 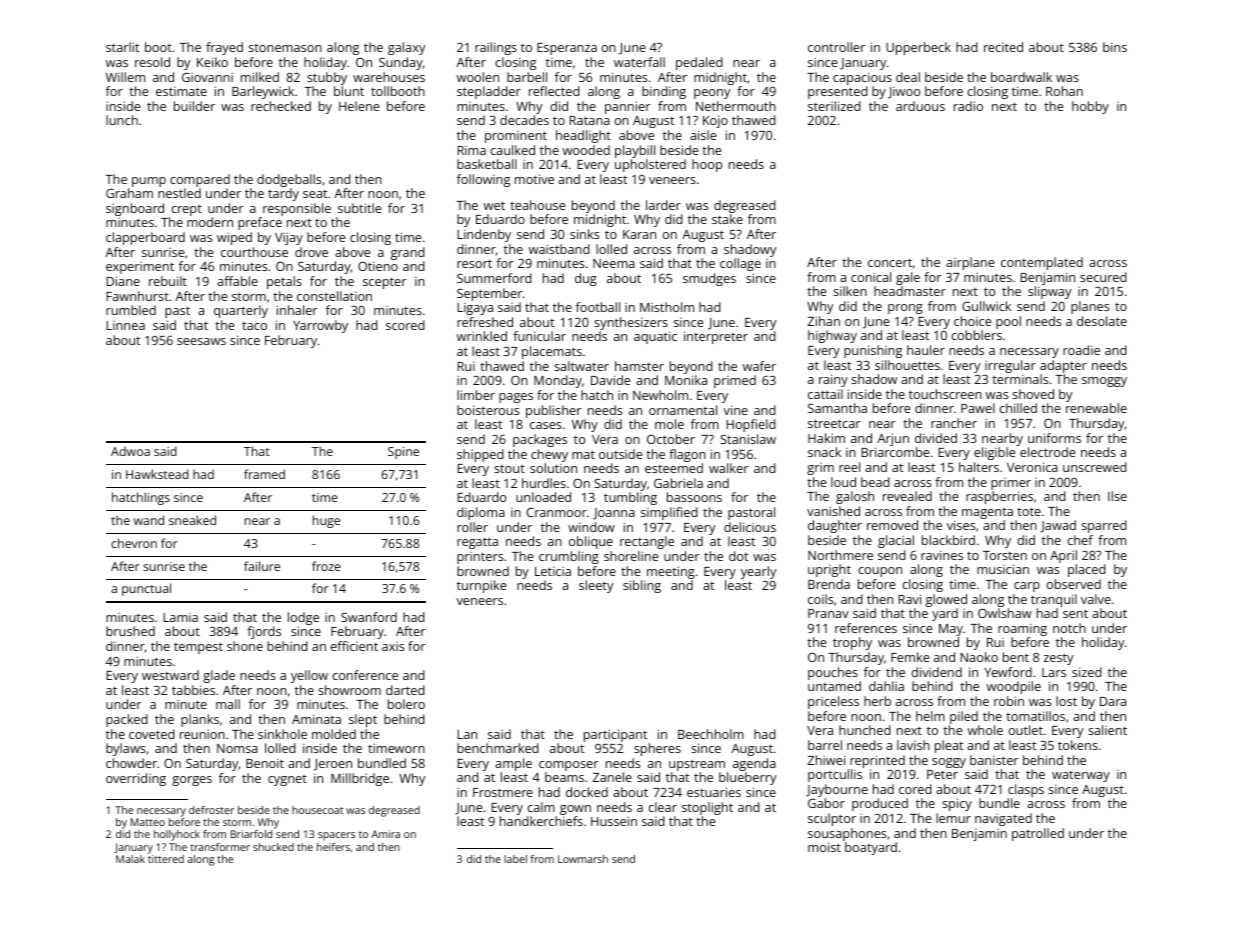 What do you see at coordinates (1069, 628) in the screenshot?
I see `notch` at bounding box center [1069, 628].
